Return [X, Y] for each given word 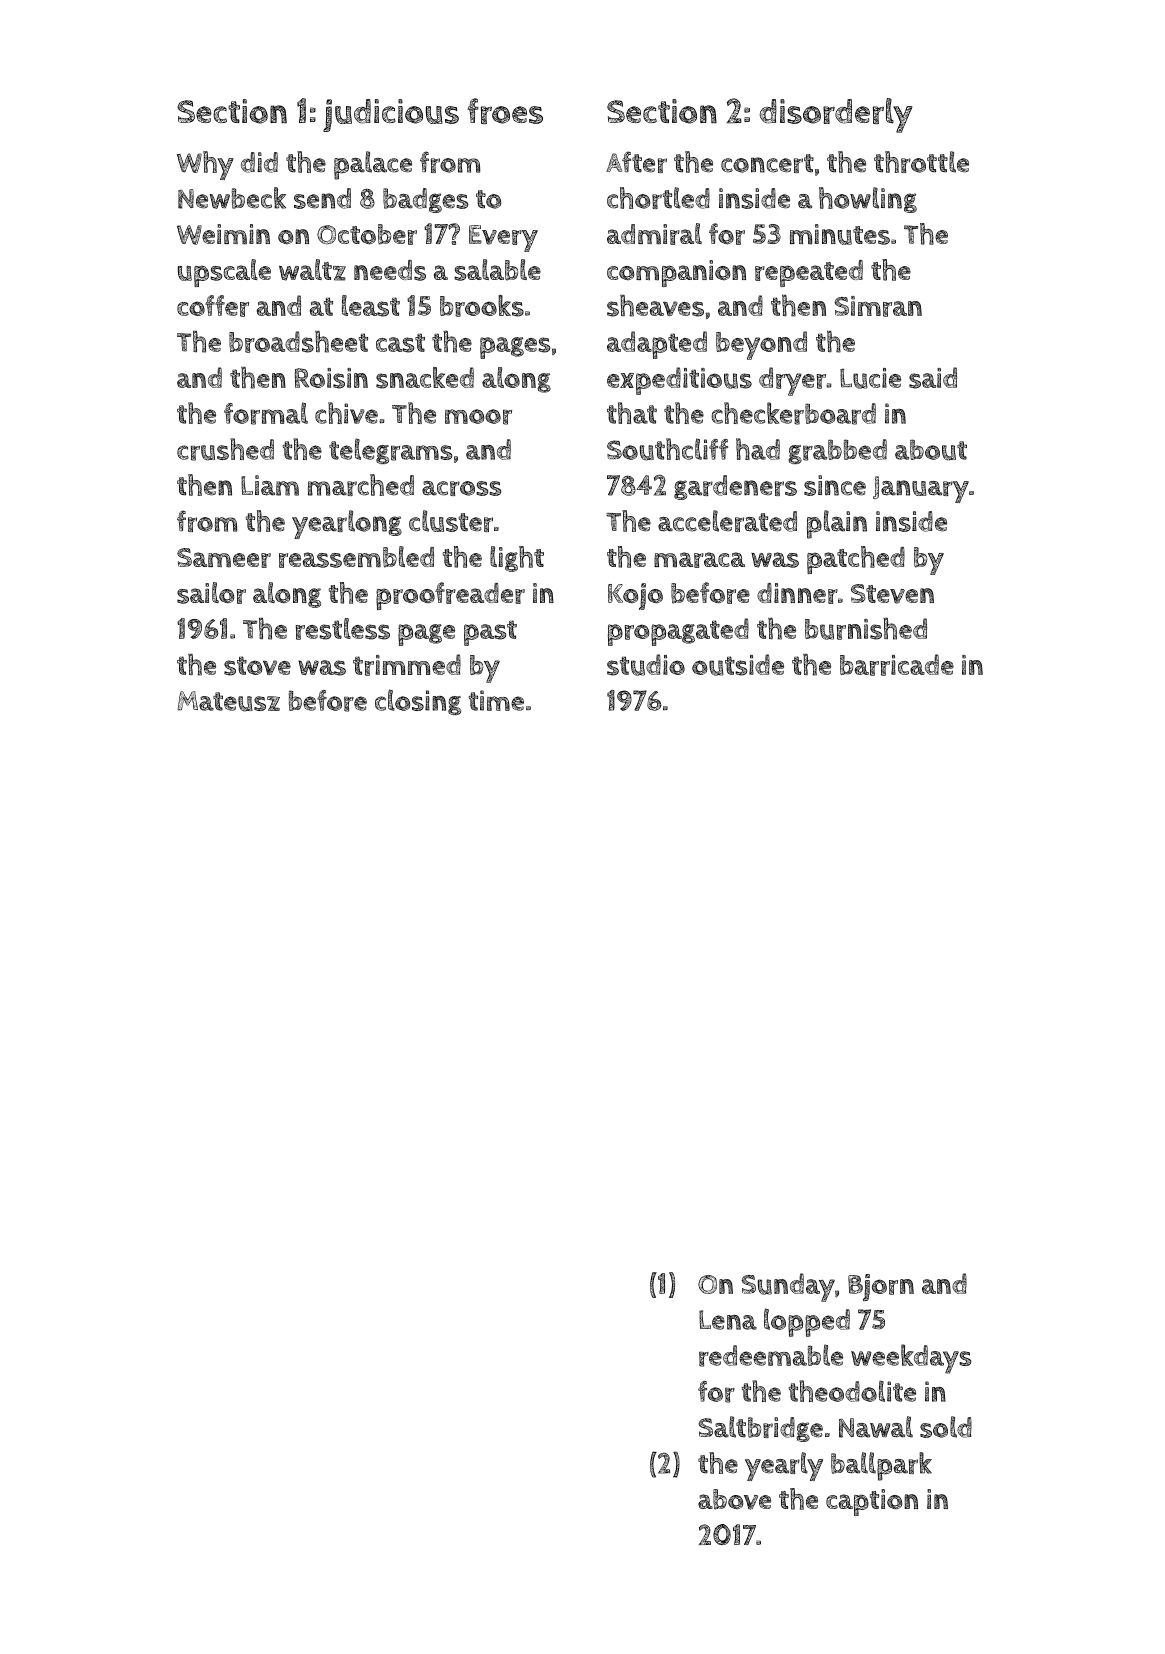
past [490, 633]
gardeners [735, 487]
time [496, 700]
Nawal [876, 1427]
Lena [728, 1320]
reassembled [356, 557]
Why [205, 165]
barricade [897, 665]
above [734, 1499]
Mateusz [228, 701]
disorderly [836, 115]
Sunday [788, 1287]
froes [505, 111]
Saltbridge [760, 1429]
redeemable [771, 1355]
